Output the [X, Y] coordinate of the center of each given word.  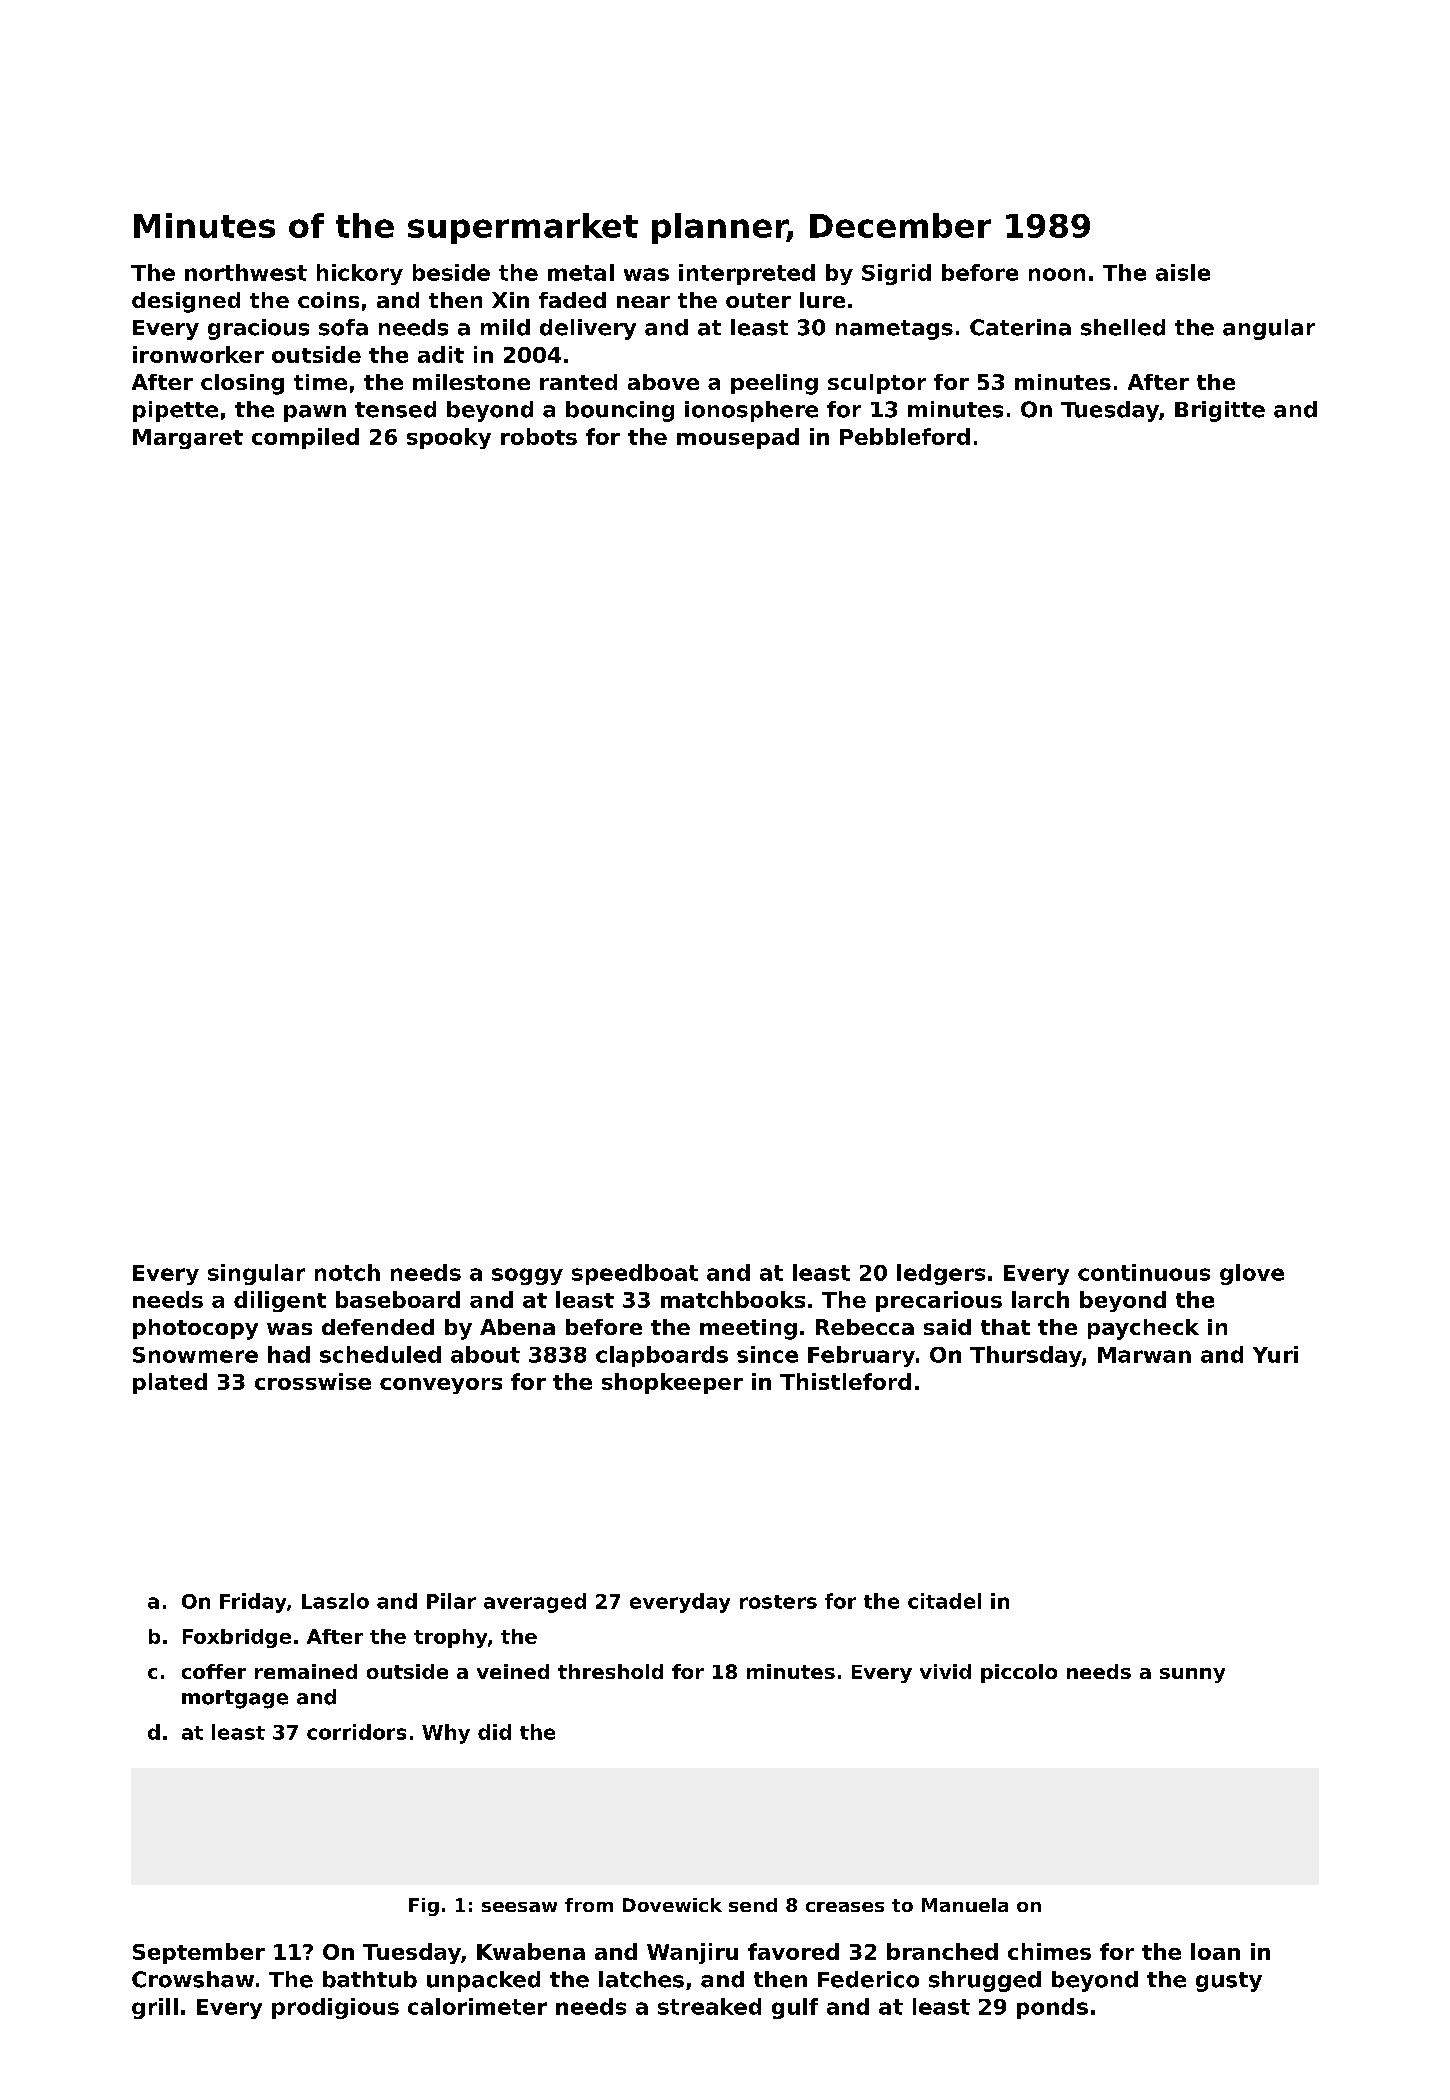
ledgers [941, 1274]
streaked [709, 2006]
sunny [1192, 1675]
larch [1040, 1299]
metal [581, 272]
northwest [246, 272]
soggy [527, 1276]
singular [256, 1274]
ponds [1052, 2008]
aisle [1183, 272]
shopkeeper [672, 1383]
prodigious [335, 2008]
